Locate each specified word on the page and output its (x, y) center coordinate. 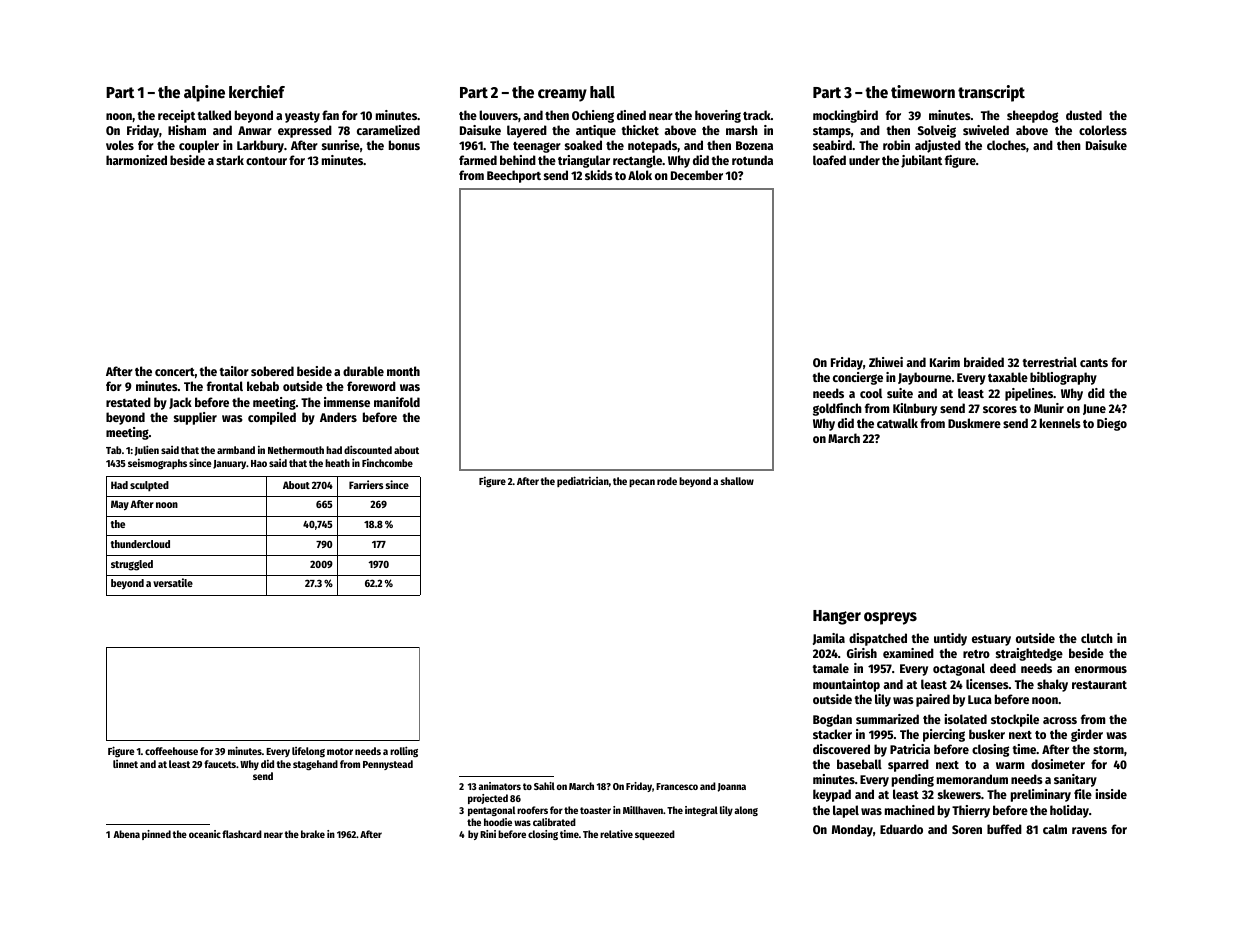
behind (518, 160)
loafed (829, 160)
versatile (173, 582)
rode (667, 481)
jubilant (921, 161)
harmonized (136, 160)
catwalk (897, 423)
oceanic (205, 834)
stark (230, 160)
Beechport (514, 176)
